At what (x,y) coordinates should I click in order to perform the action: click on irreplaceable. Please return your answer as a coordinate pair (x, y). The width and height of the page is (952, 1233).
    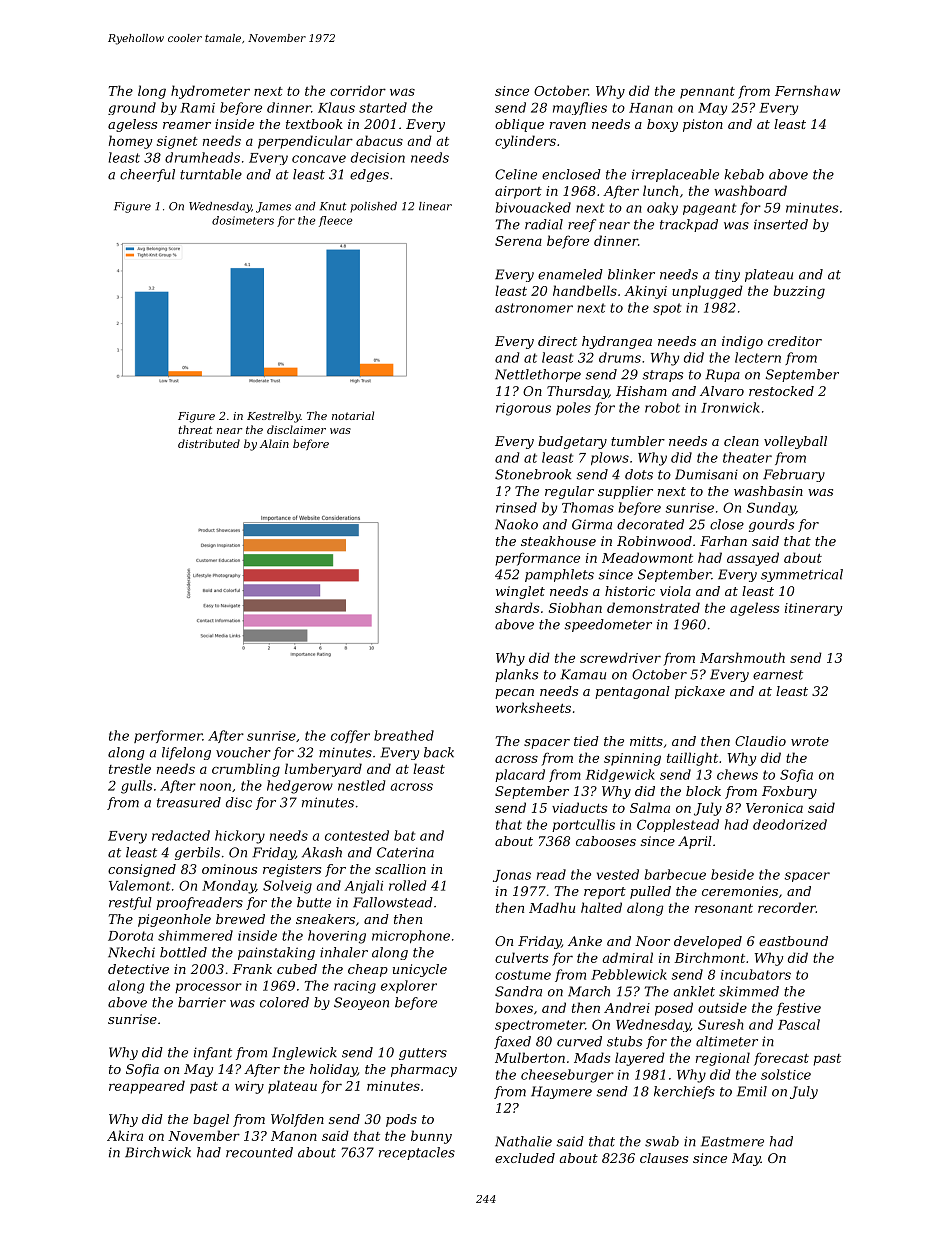
    Looking at the image, I should click on (675, 175).
